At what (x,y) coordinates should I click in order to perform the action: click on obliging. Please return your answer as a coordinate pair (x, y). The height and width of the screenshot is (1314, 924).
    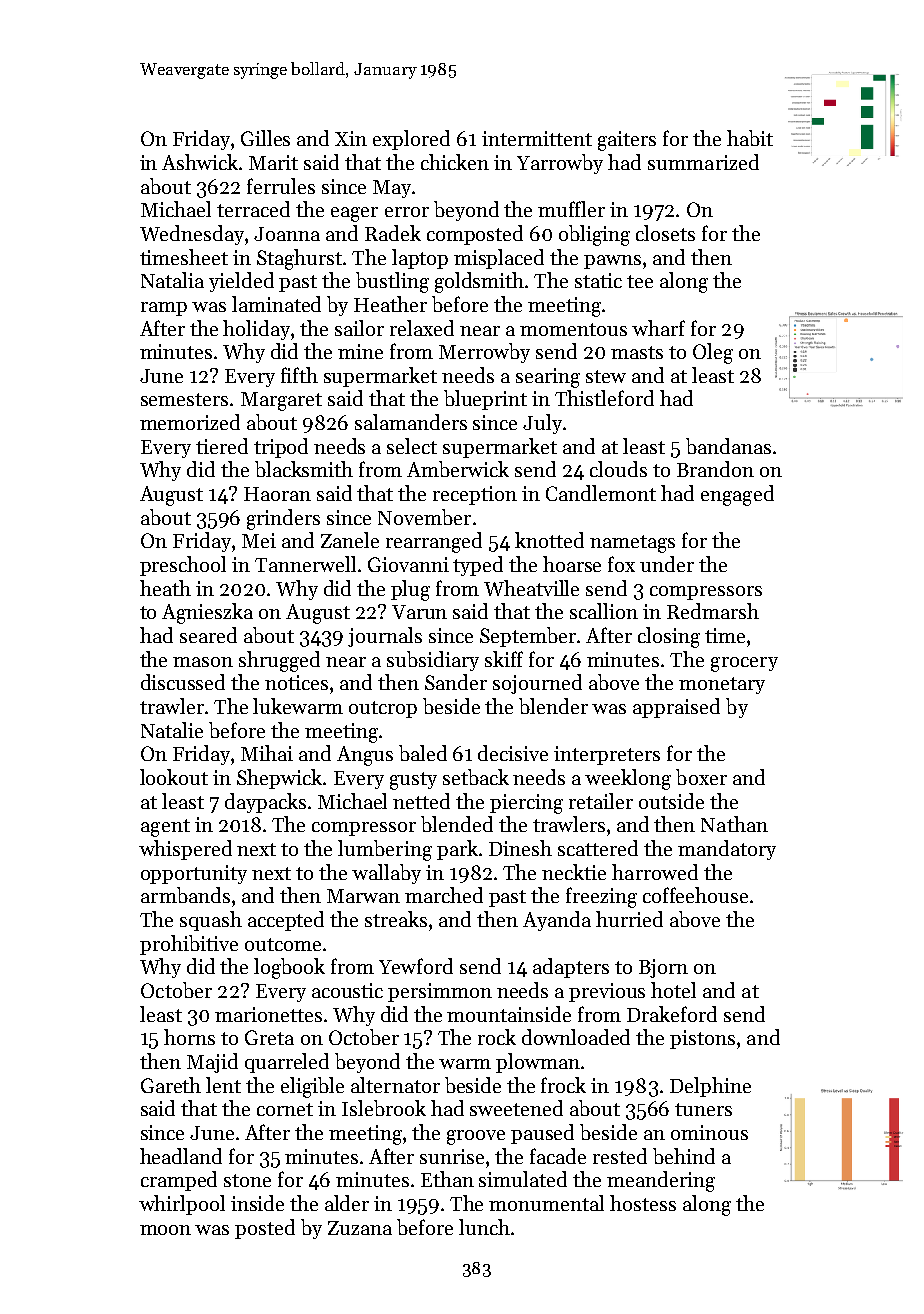
    Looking at the image, I should click on (594, 235).
